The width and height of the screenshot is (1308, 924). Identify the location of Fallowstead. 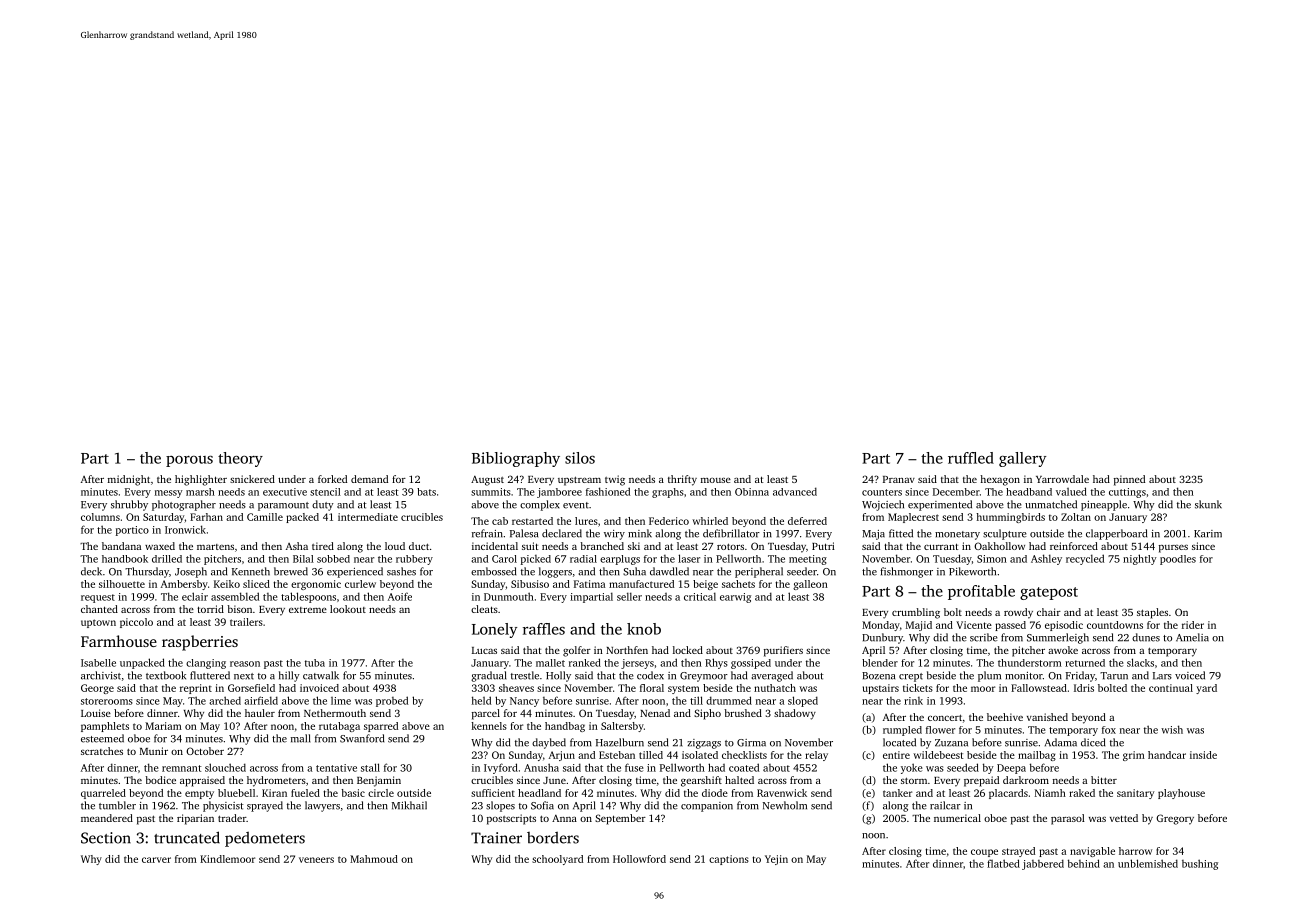
(1039, 688).
